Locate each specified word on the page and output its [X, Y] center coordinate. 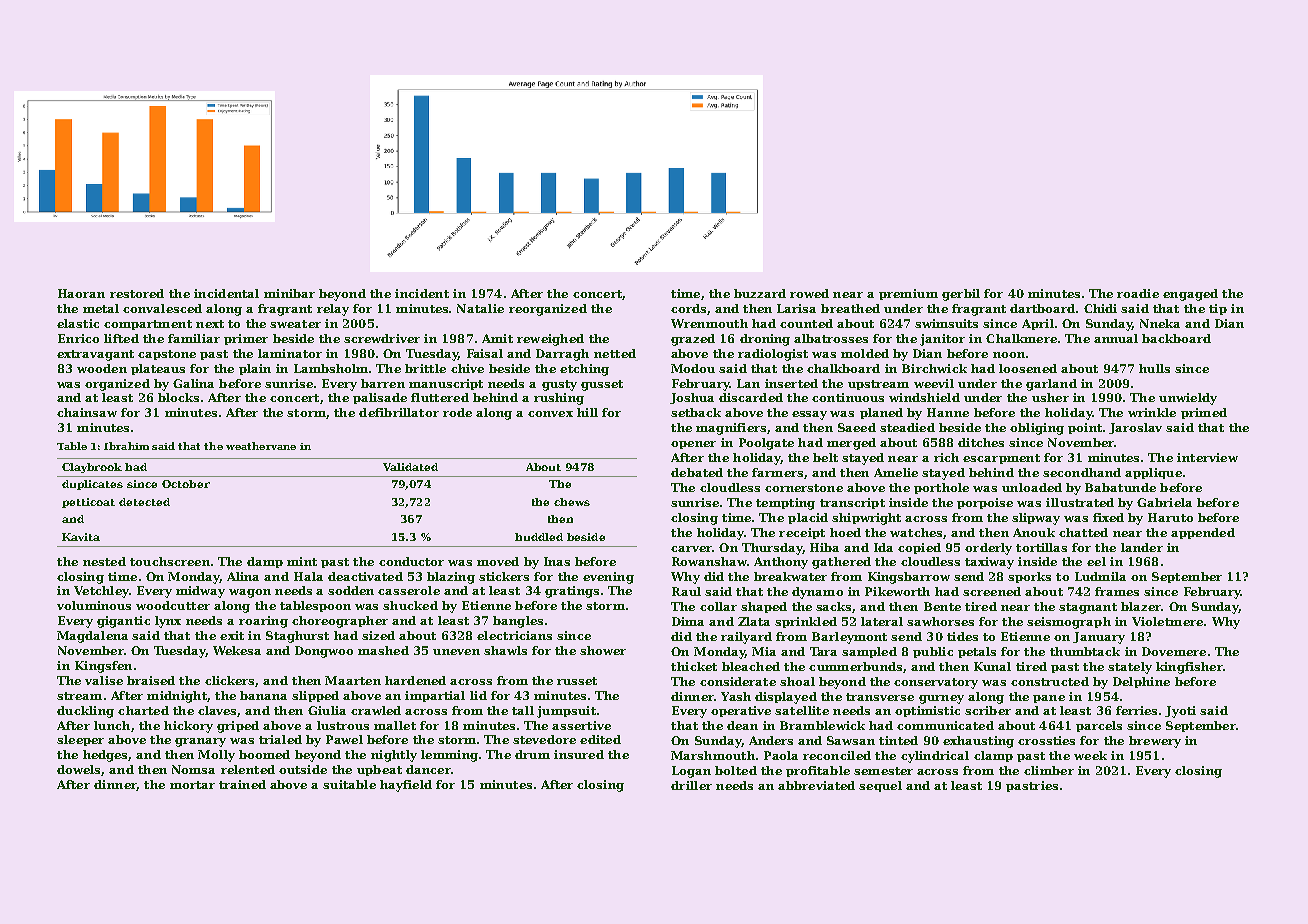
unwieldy [1188, 399]
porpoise [985, 503]
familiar [194, 338]
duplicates [92, 485]
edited [600, 739]
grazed [693, 340]
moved [498, 561]
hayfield [406, 786]
